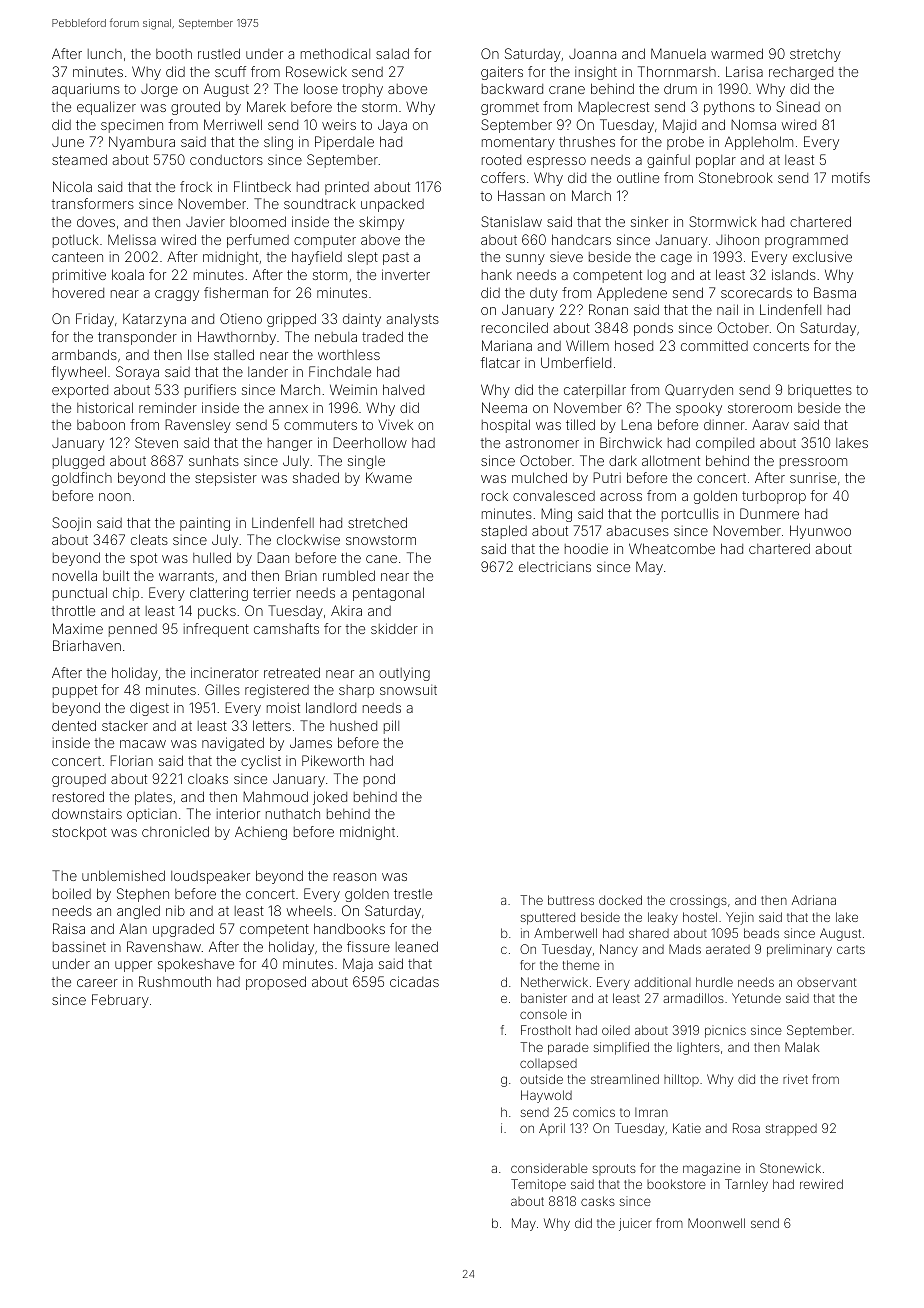 Image resolution: width=924 pixels, height=1308 pixels. Describe the element at coordinates (120, 1001) in the screenshot. I see `February` at that location.
